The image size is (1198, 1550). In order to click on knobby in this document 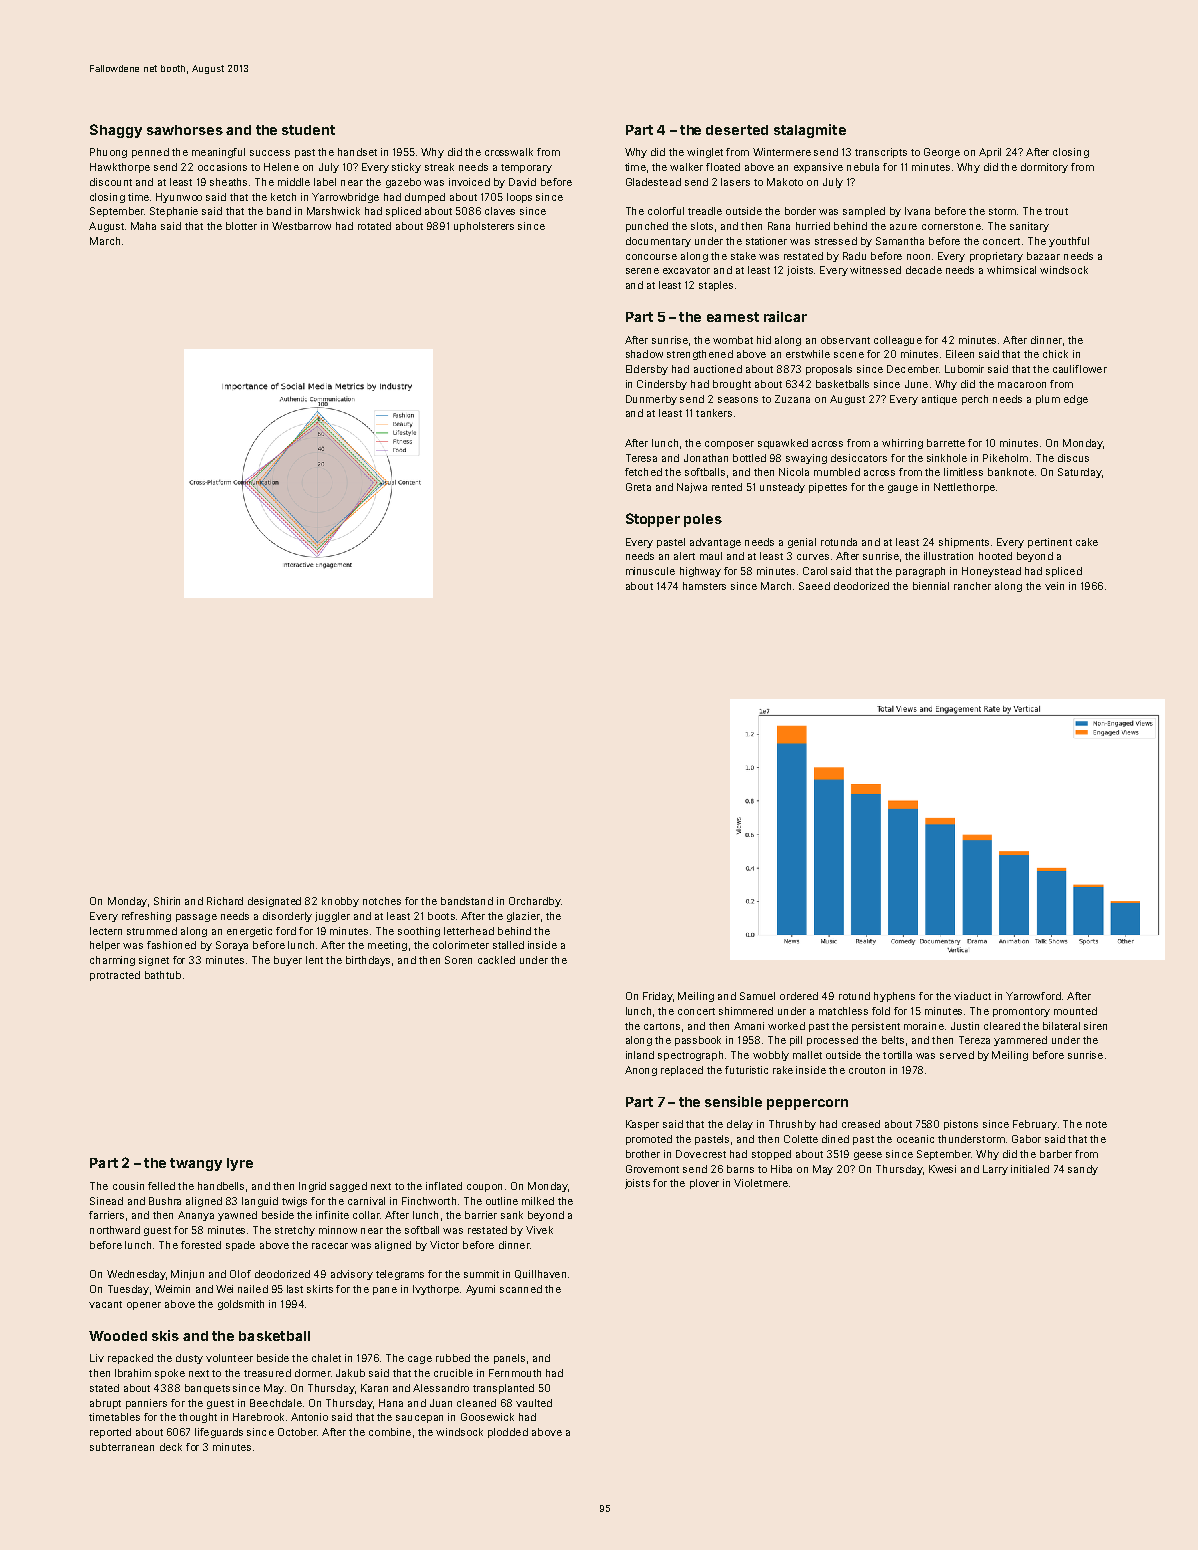, I will do `click(340, 902)`.
